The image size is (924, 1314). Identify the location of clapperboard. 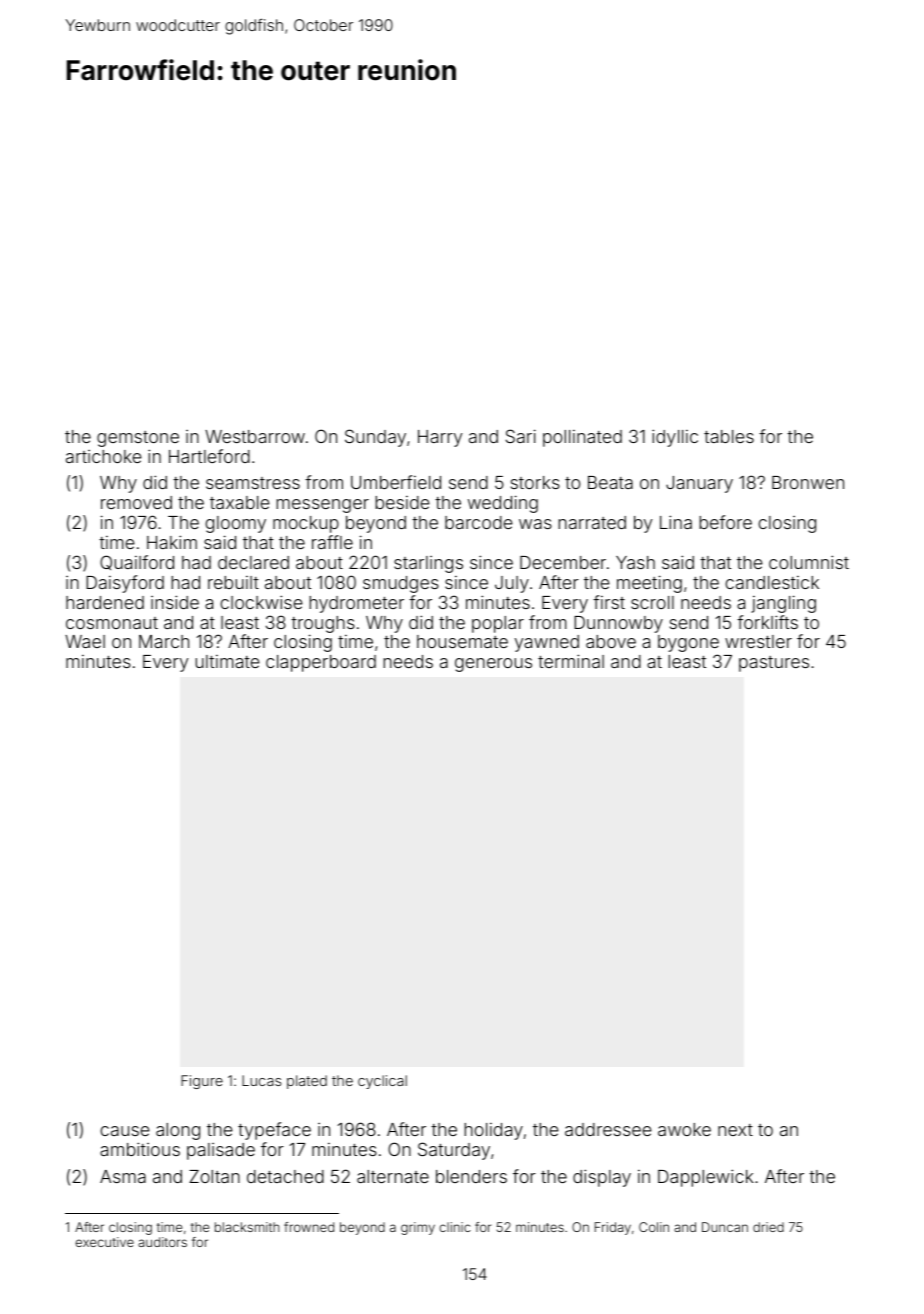
(321, 663).
